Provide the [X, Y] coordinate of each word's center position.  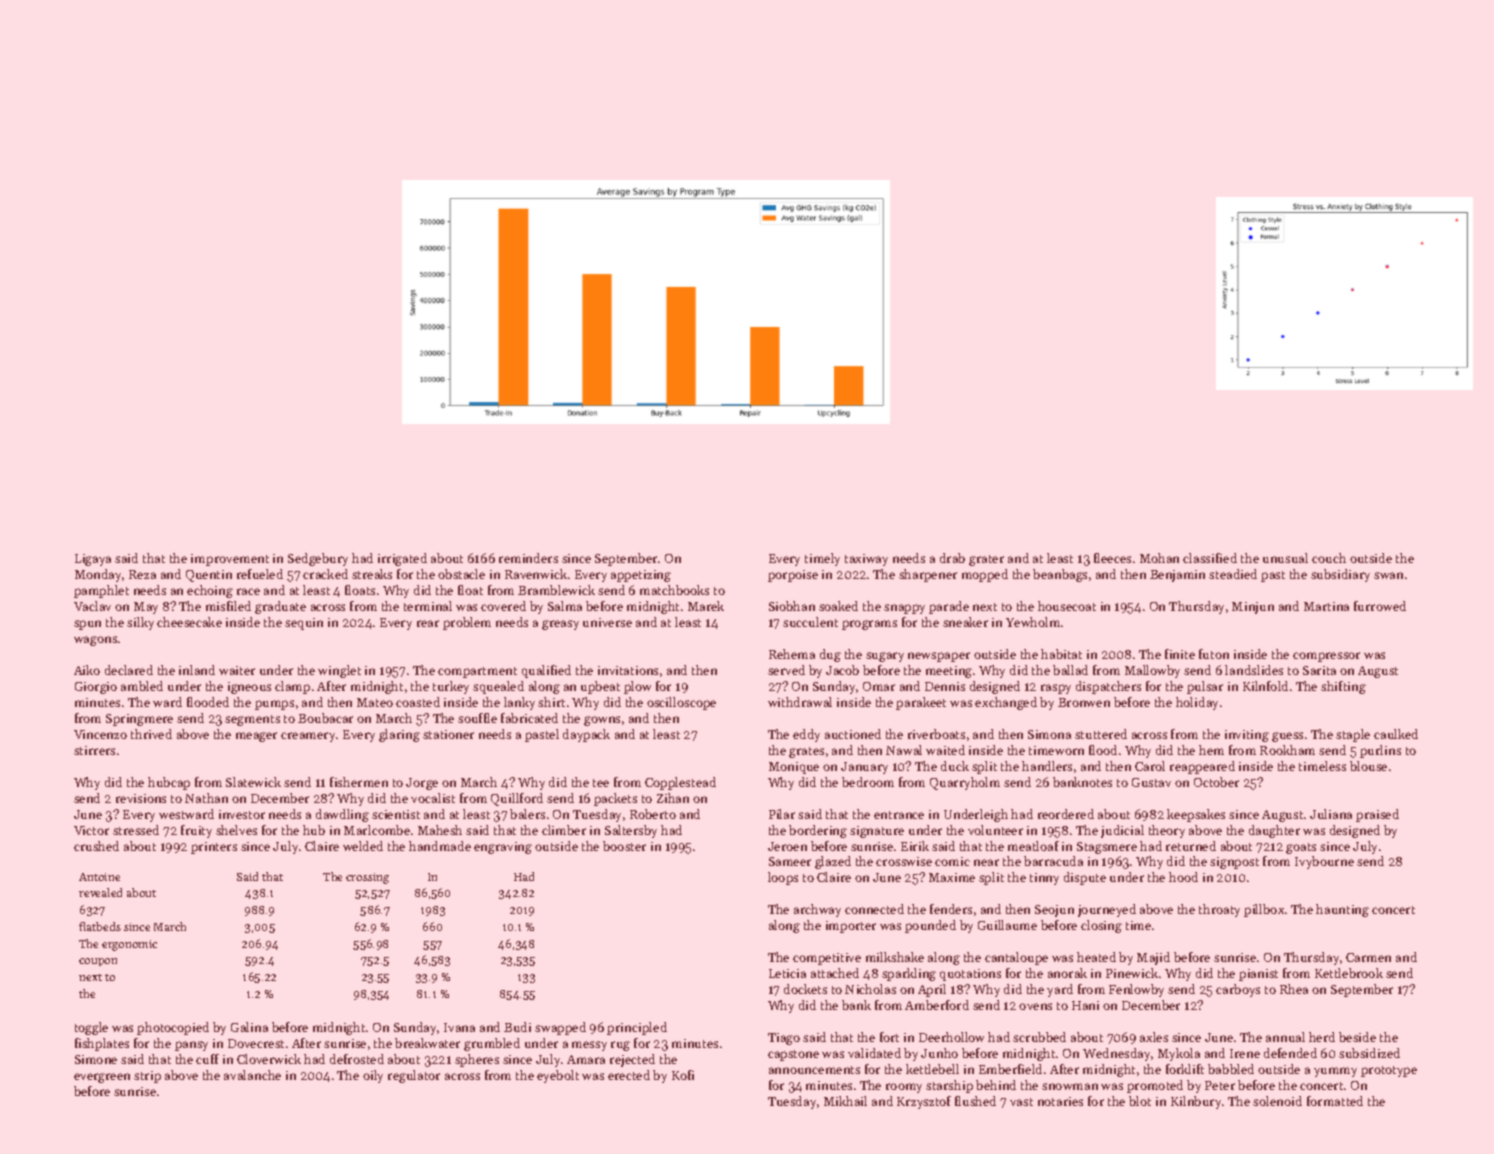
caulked [1396, 734]
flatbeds [100, 926]
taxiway [866, 560]
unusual [1285, 558]
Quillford [517, 799]
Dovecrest [256, 1043]
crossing [367, 878]
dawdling [342, 815]
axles [1154, 1037]
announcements [814, 1070]
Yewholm [1033, 622]
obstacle [461, 574]
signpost [1234, 863]
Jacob [842, 670]
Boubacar [325, 718]
